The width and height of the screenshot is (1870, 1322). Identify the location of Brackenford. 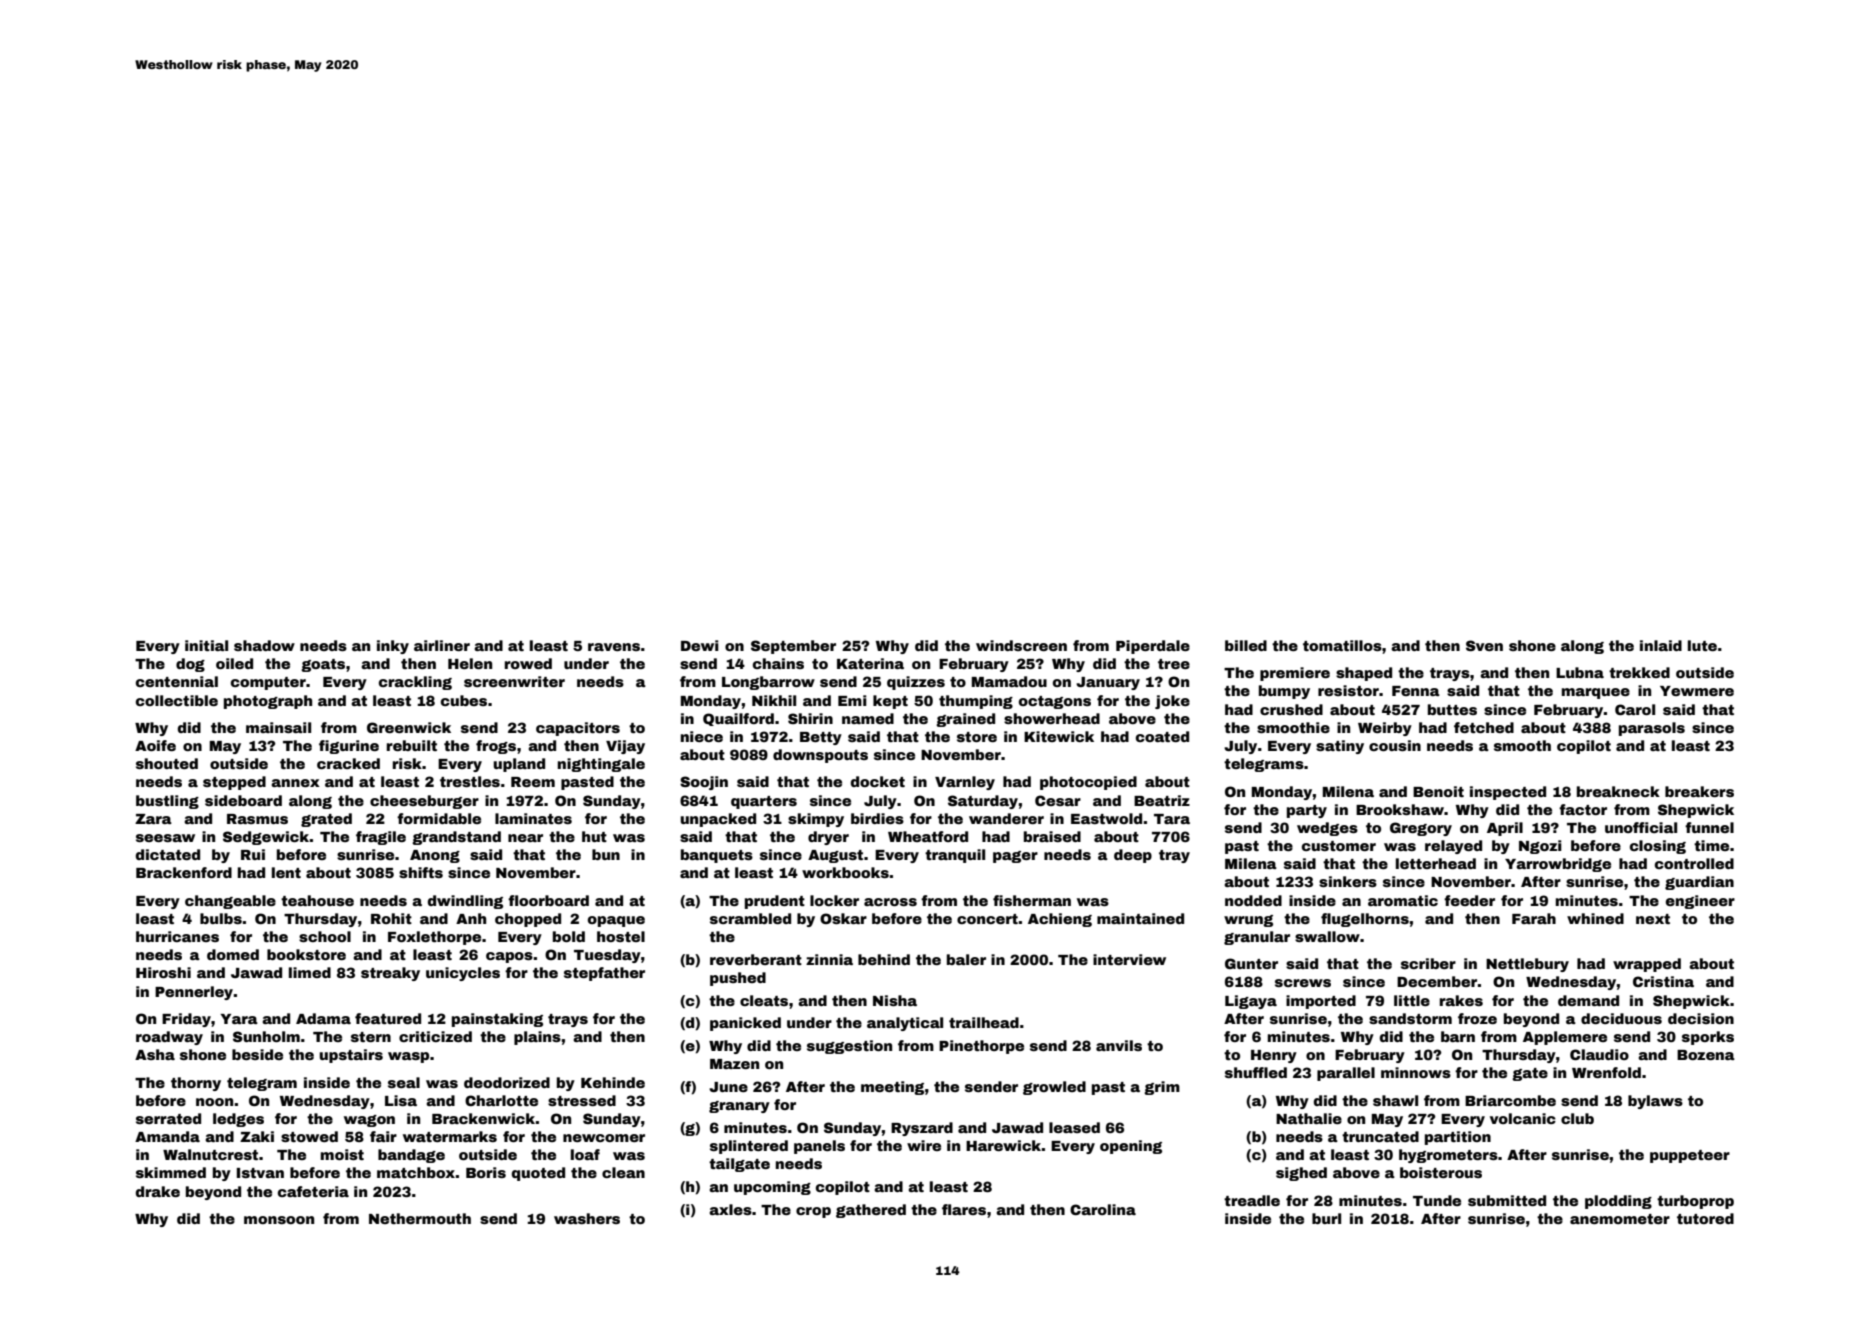
(184, 872).
